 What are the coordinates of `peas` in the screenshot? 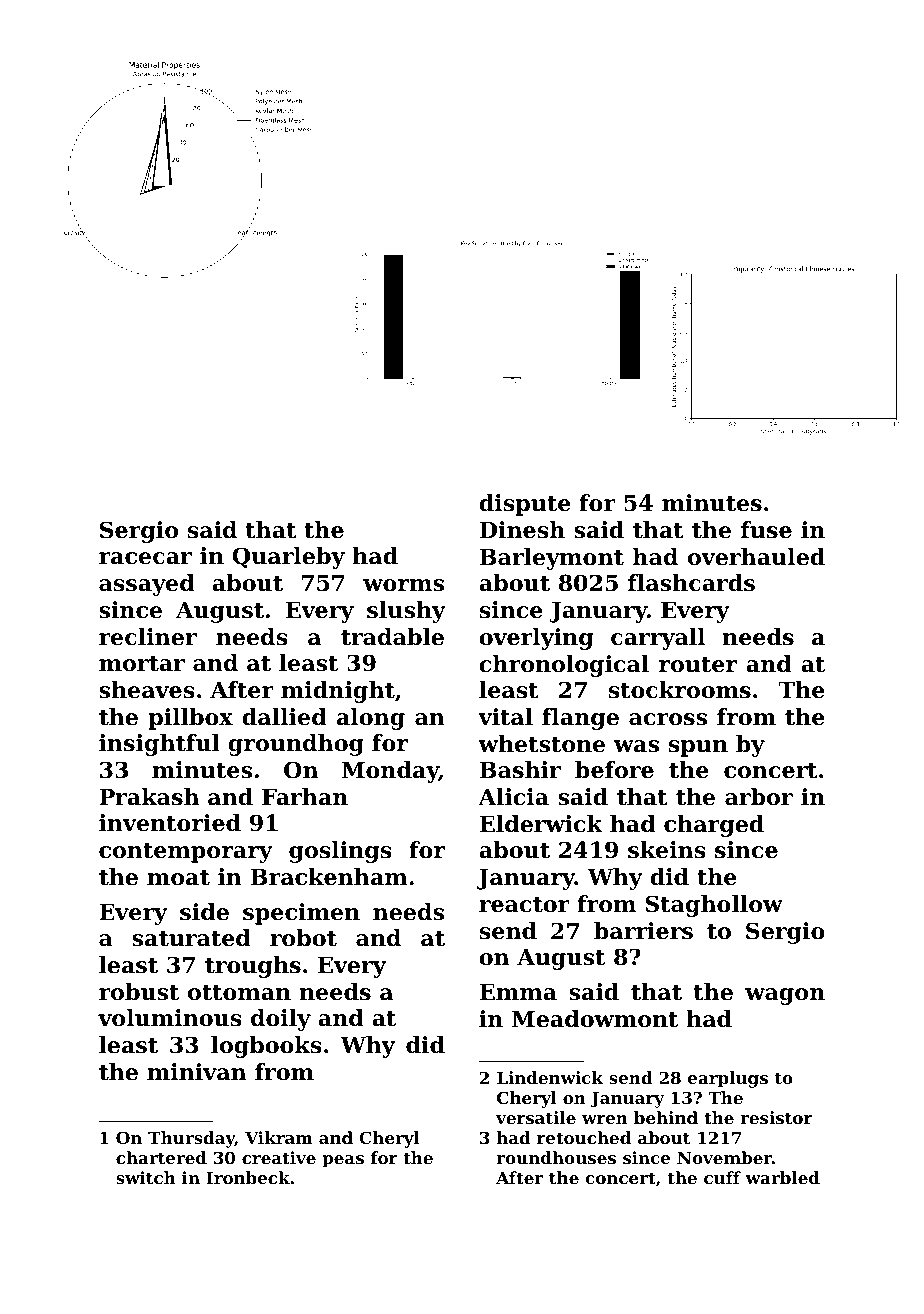 It's located at (343, 1161).
